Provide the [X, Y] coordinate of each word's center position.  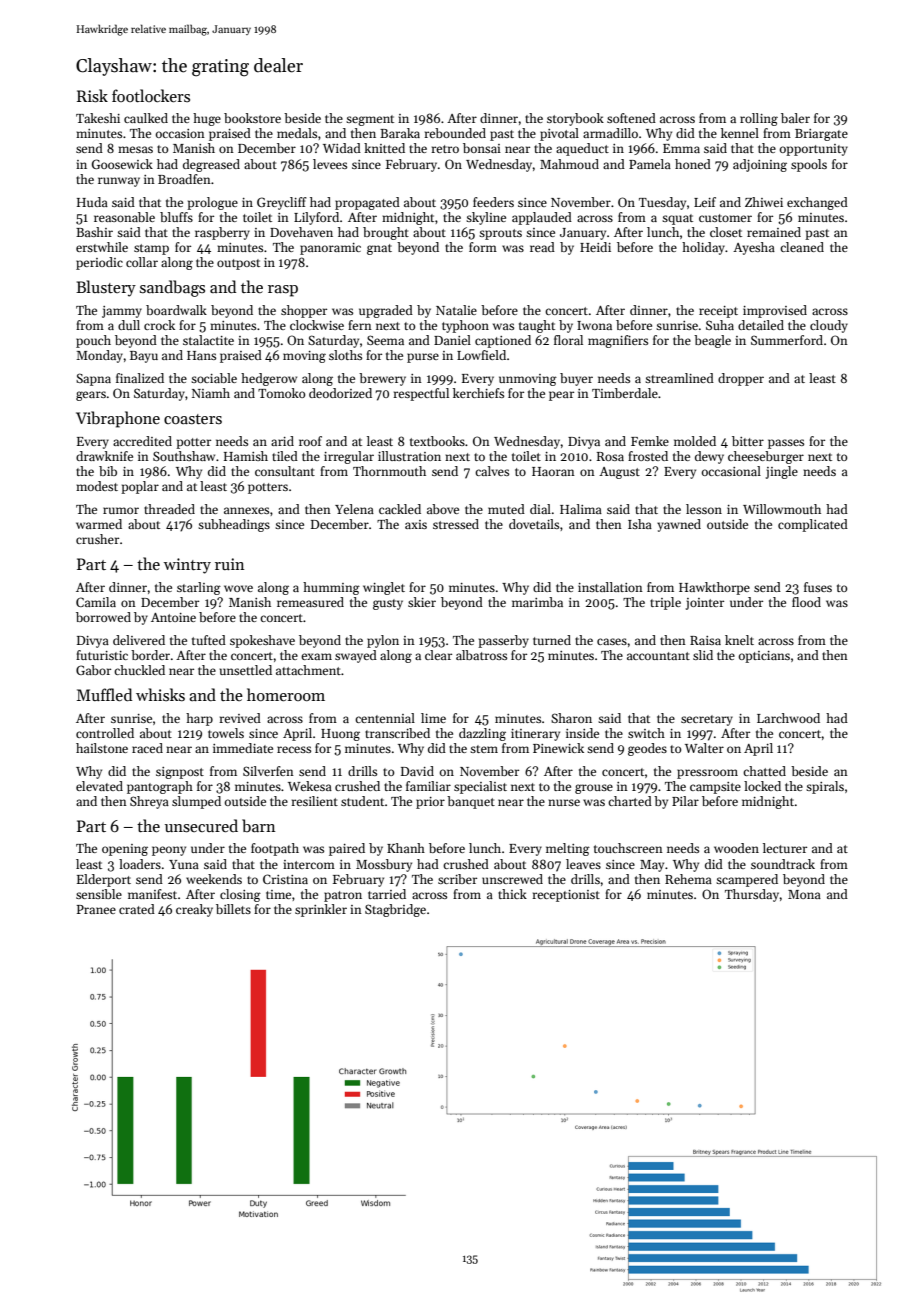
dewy [709, 457]
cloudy [829, 326]
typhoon [465, 326]
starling [199, 588]
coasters [193, 419]
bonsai [482, 148]
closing [240, 895]
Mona [804, 894]
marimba [537, 602]
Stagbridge [395, 910]
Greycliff [282, 203]
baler [795, 118]
